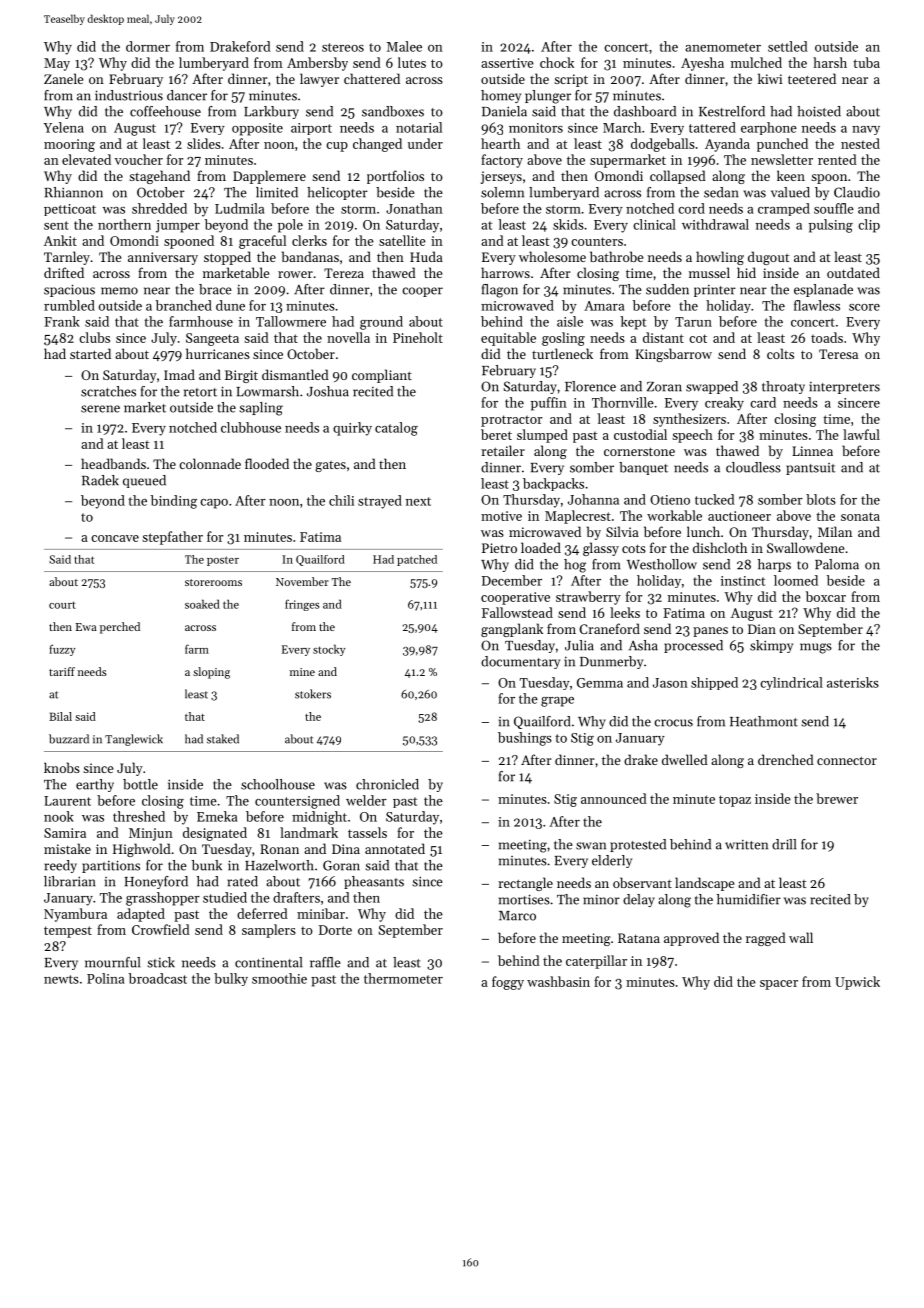 The width and height of the page is (924, 1308). Describe the element at coordinates (225, 897) in the page. I see `studied` at that location.
